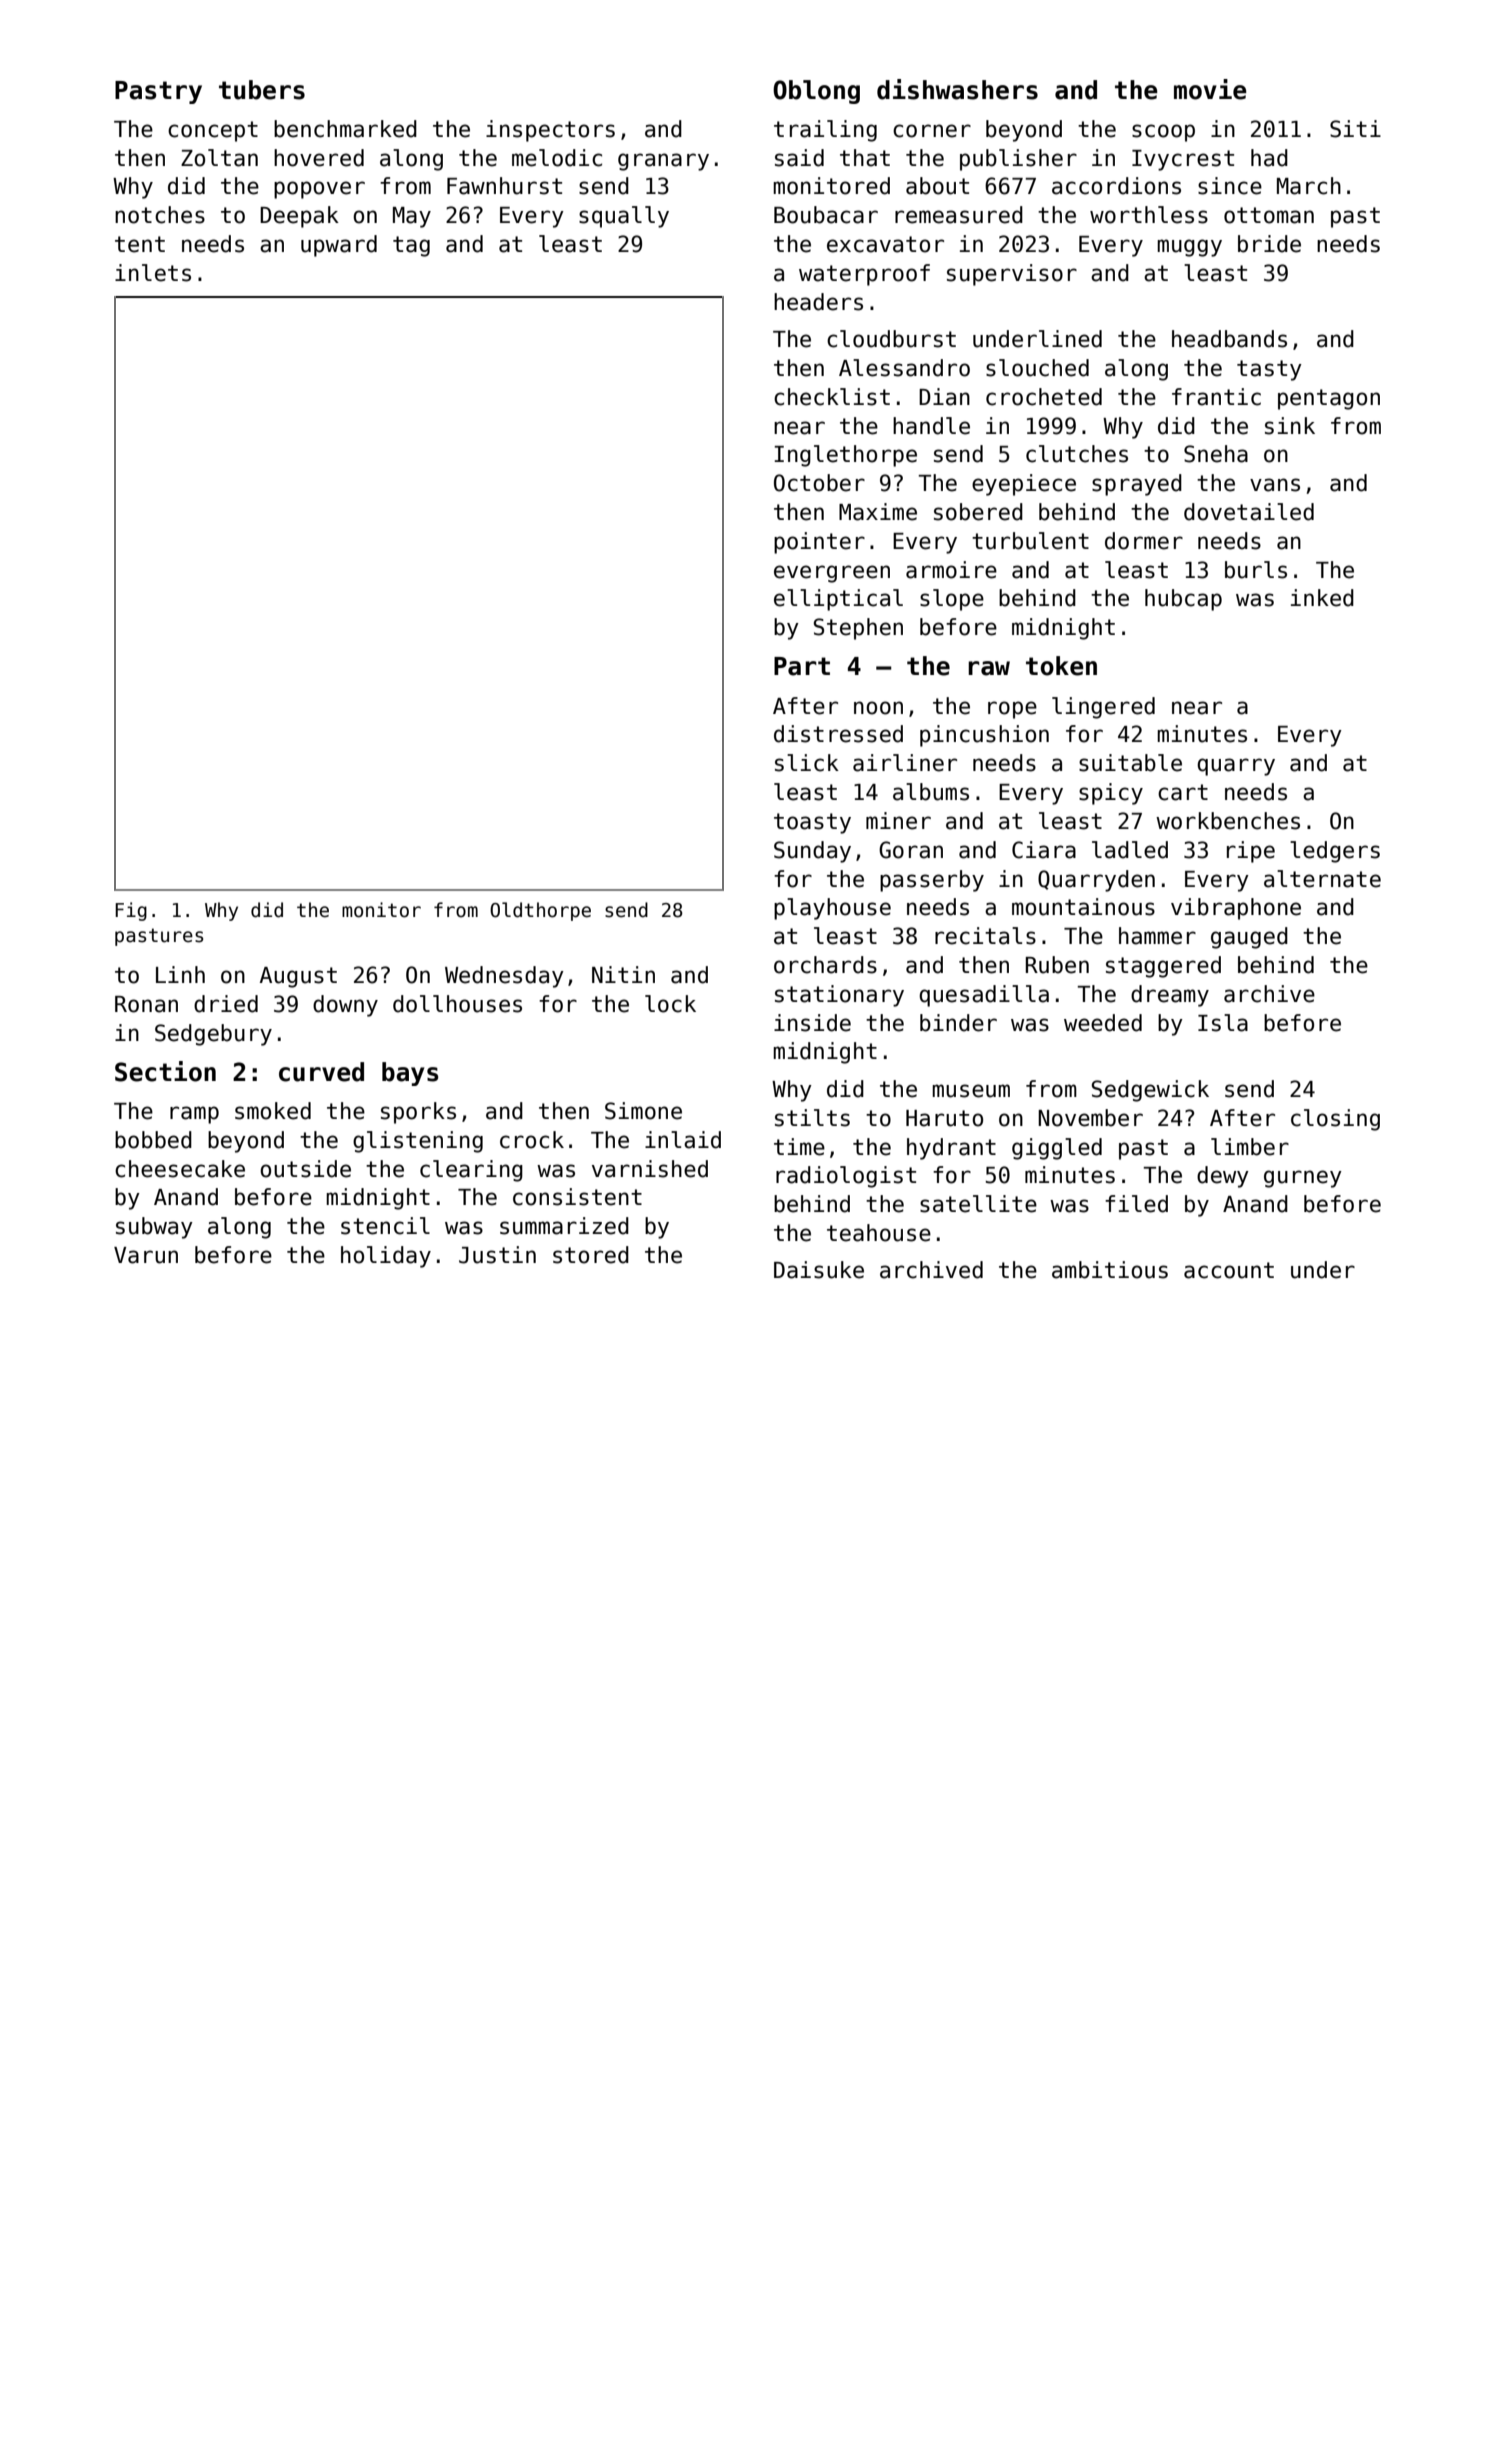 The height and width of the screenshot is (2464, 1496). I want to click on headbands, so click(1229, 339).
